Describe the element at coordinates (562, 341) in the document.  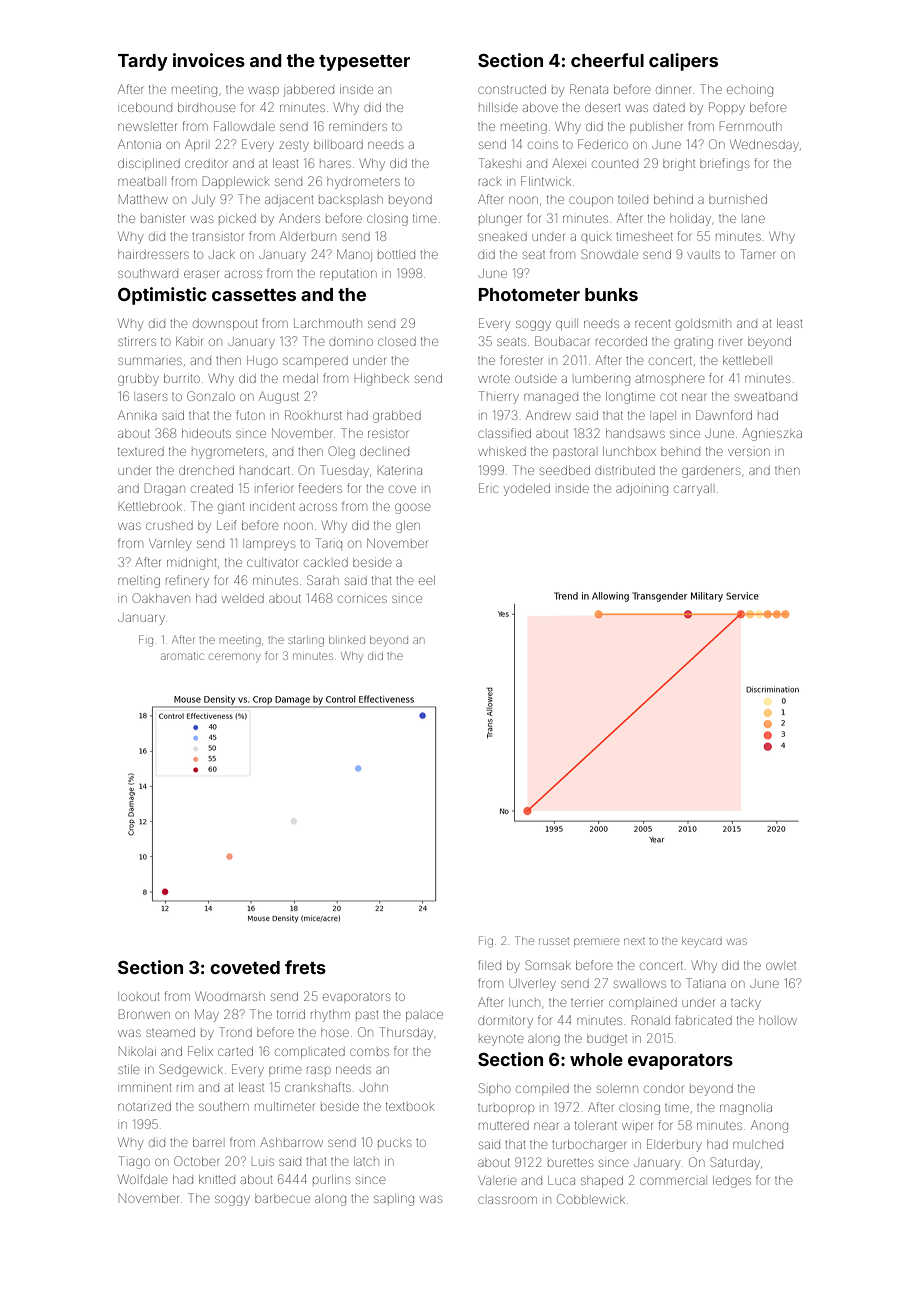
I see `Boubacar` at that location.
